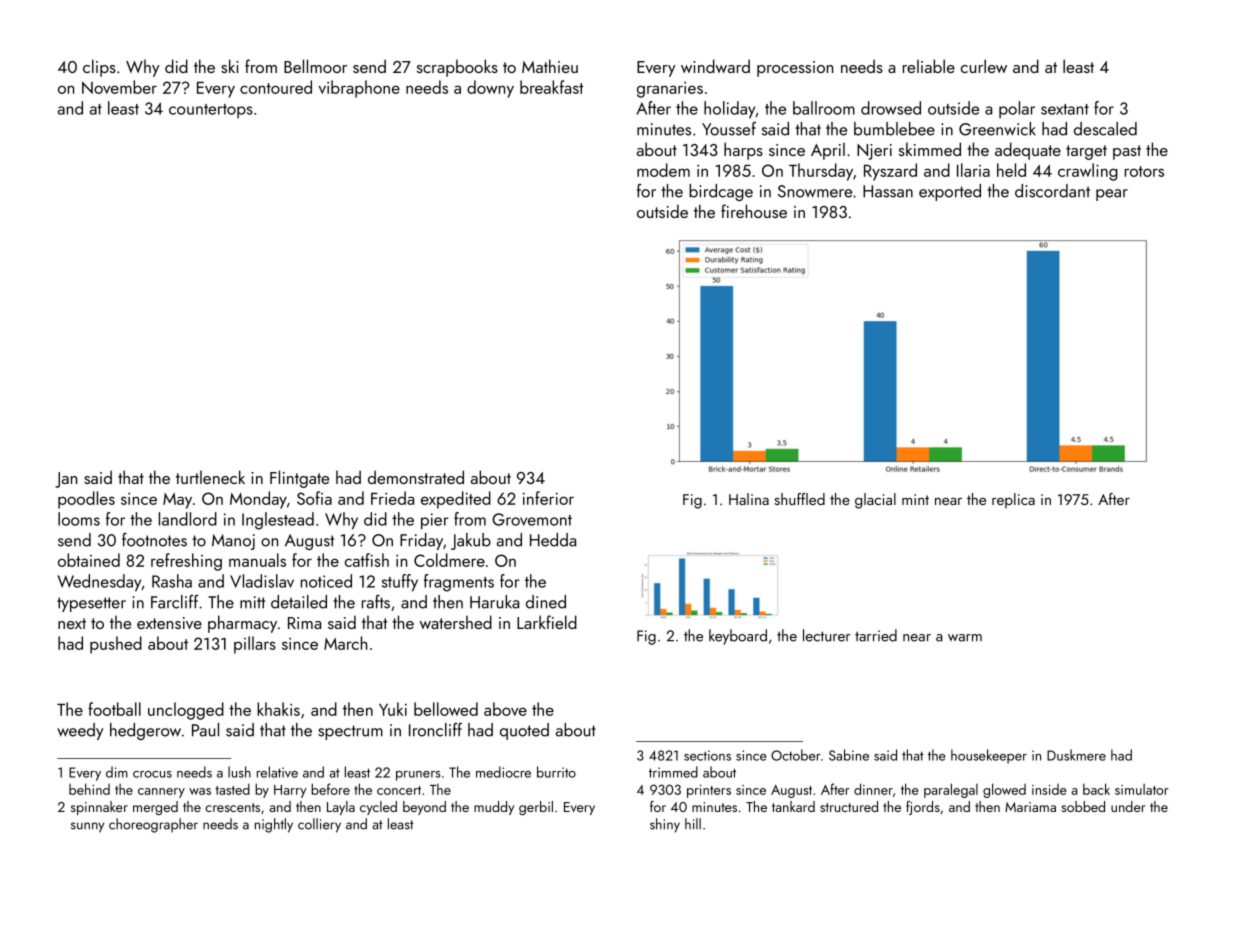 Image resolution: width=1233 pixels, height=952 pixels. Describe the element at coordinates (276, 87) in the screenshot. I see `contoured` at that location.
